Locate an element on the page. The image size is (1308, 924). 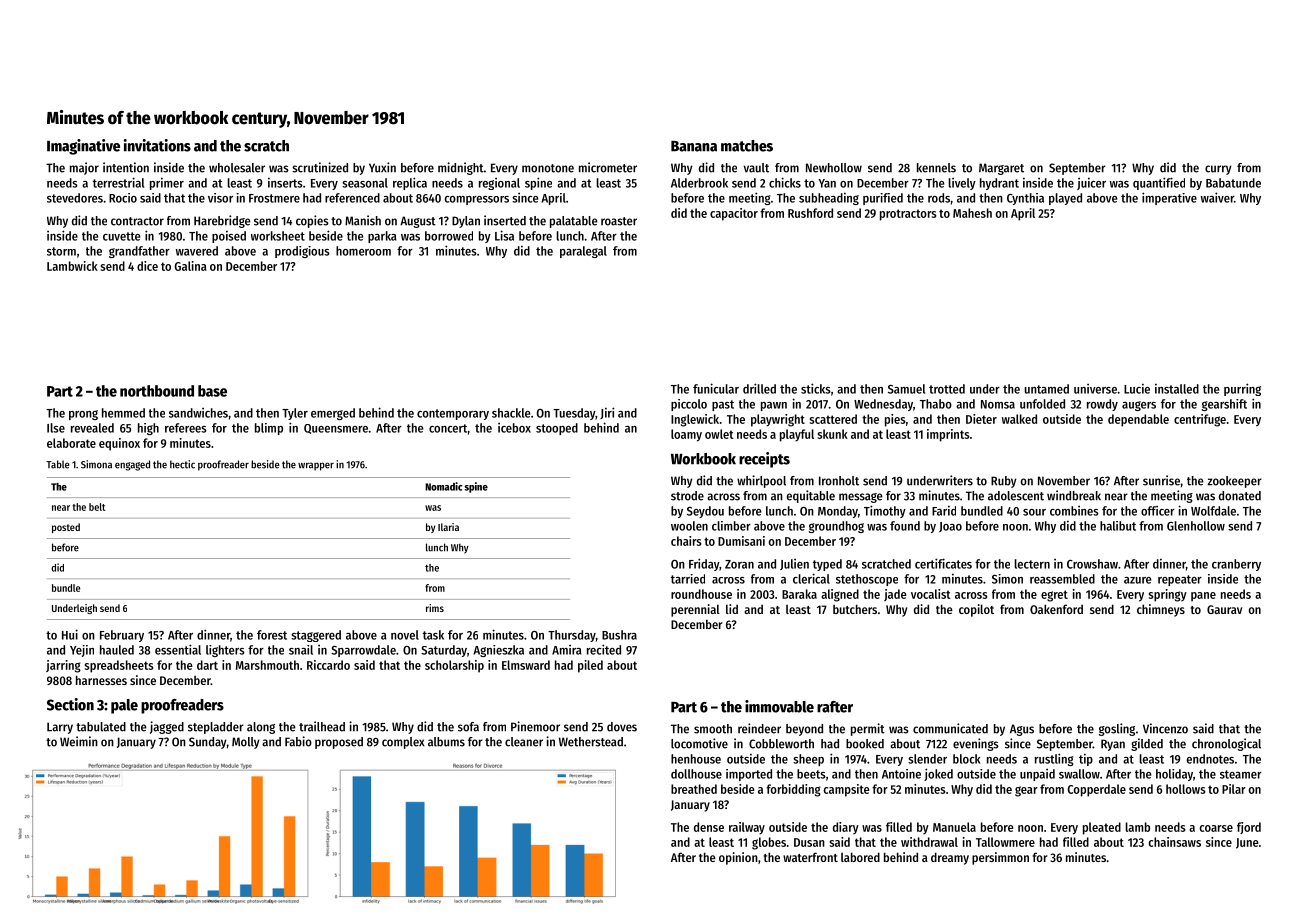
purring is located at coordinates (1242, 389).
